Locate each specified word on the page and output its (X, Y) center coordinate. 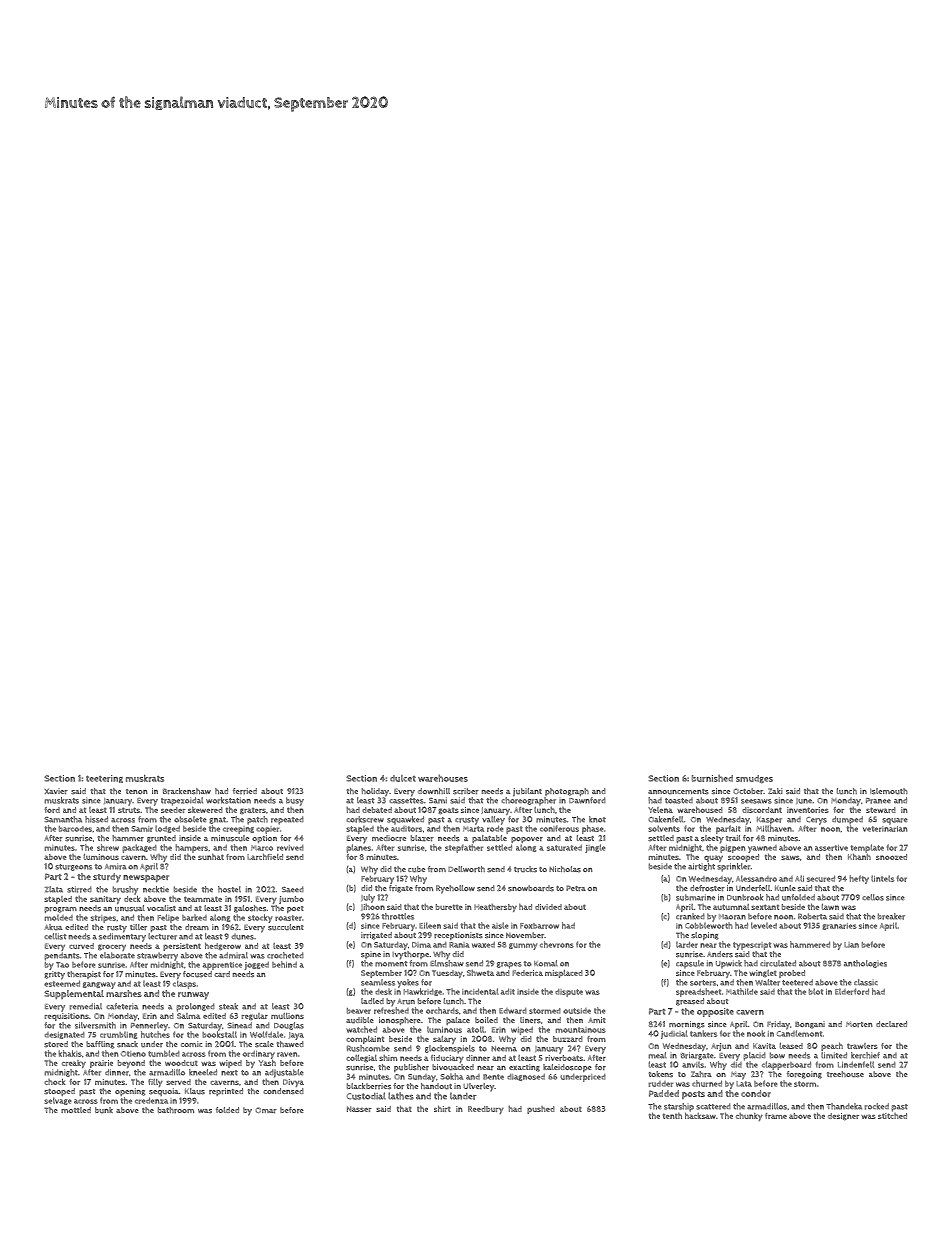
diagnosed (526, 1077)
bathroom (176, 1110)
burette (449, 907)
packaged (140, 848)
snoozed (891, 857)
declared (891, 1024)
